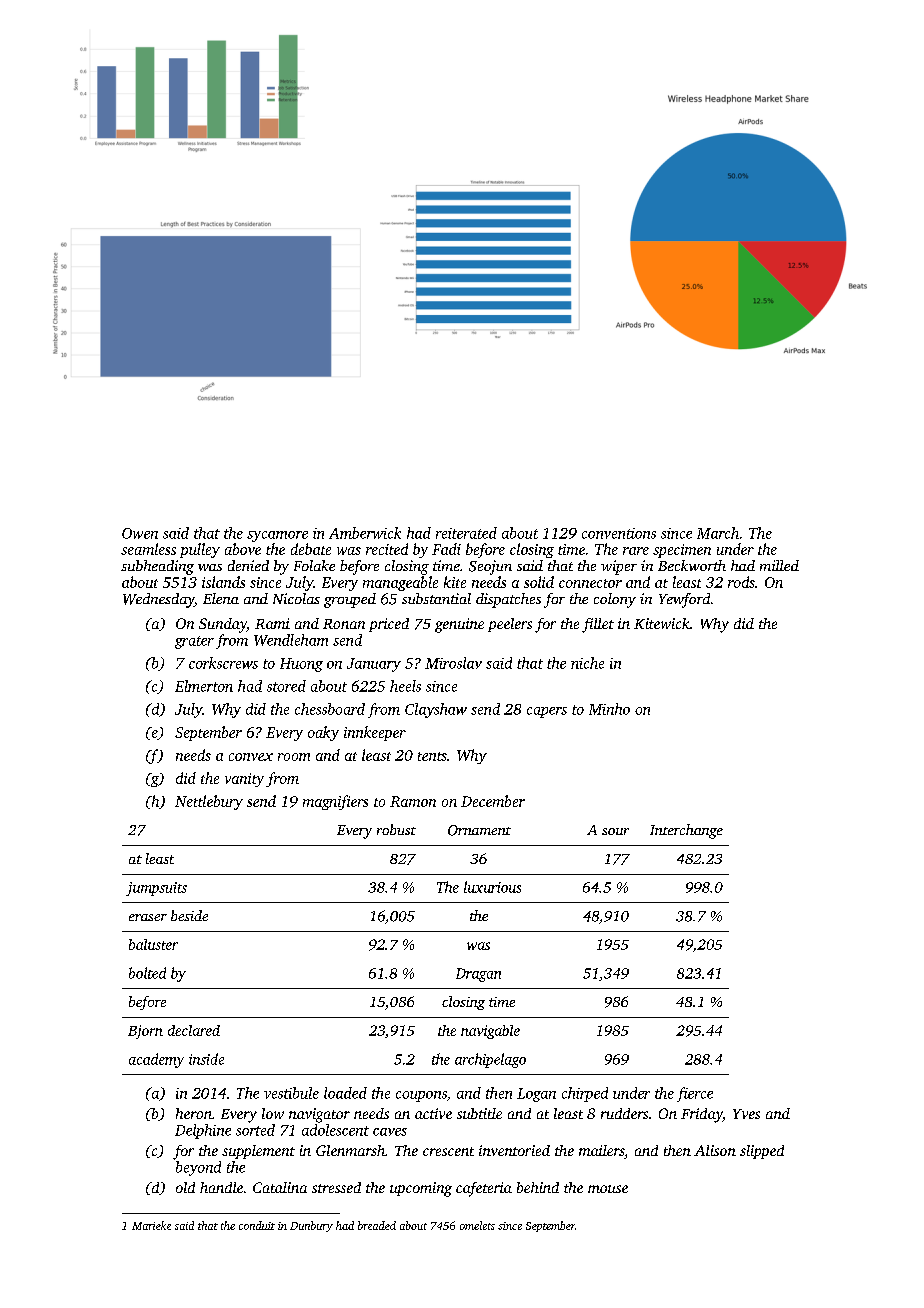 The width and height of the screenshot is (924, 1308). What do you see at coordinates (396, 829) in the screenshot?
I see `robust` at bounding box center [396, 829].
